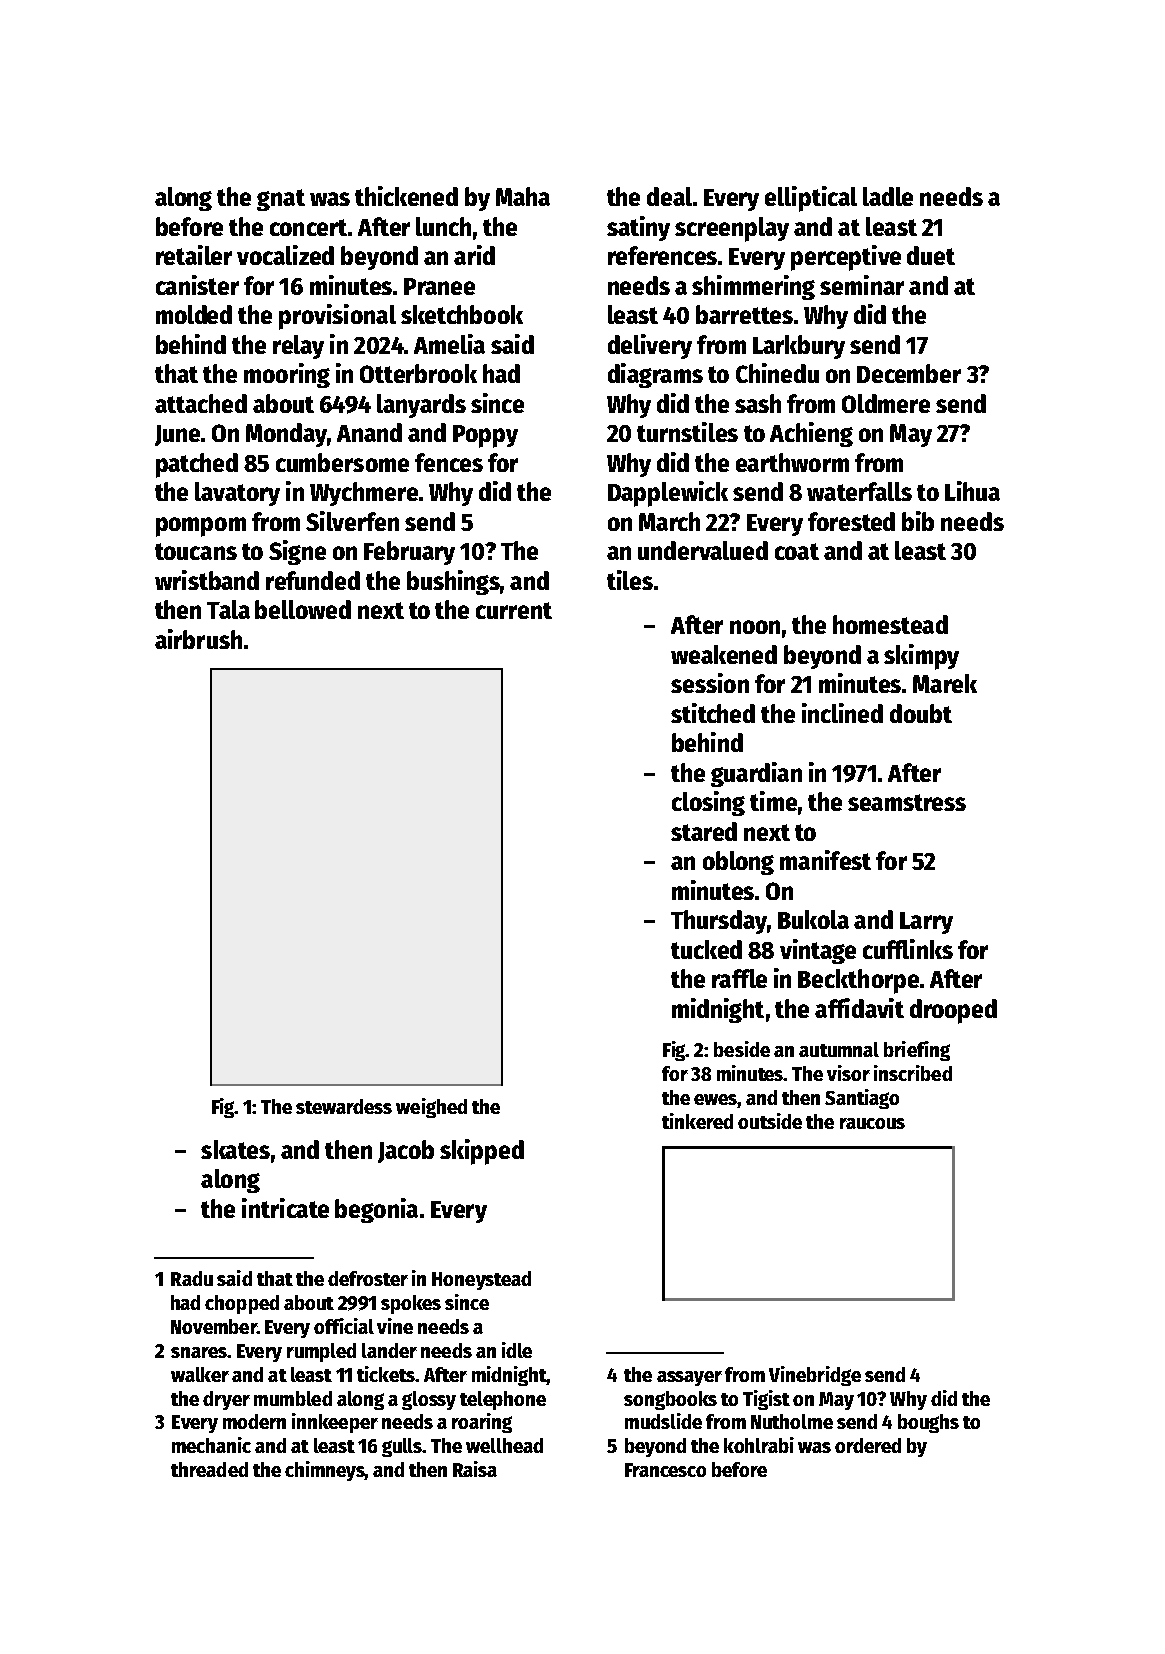 This image has width=1165, height=1654. What do you see at coordinates (704, 831) in the image?
I see `stared` at bounding box center [704, 831].
